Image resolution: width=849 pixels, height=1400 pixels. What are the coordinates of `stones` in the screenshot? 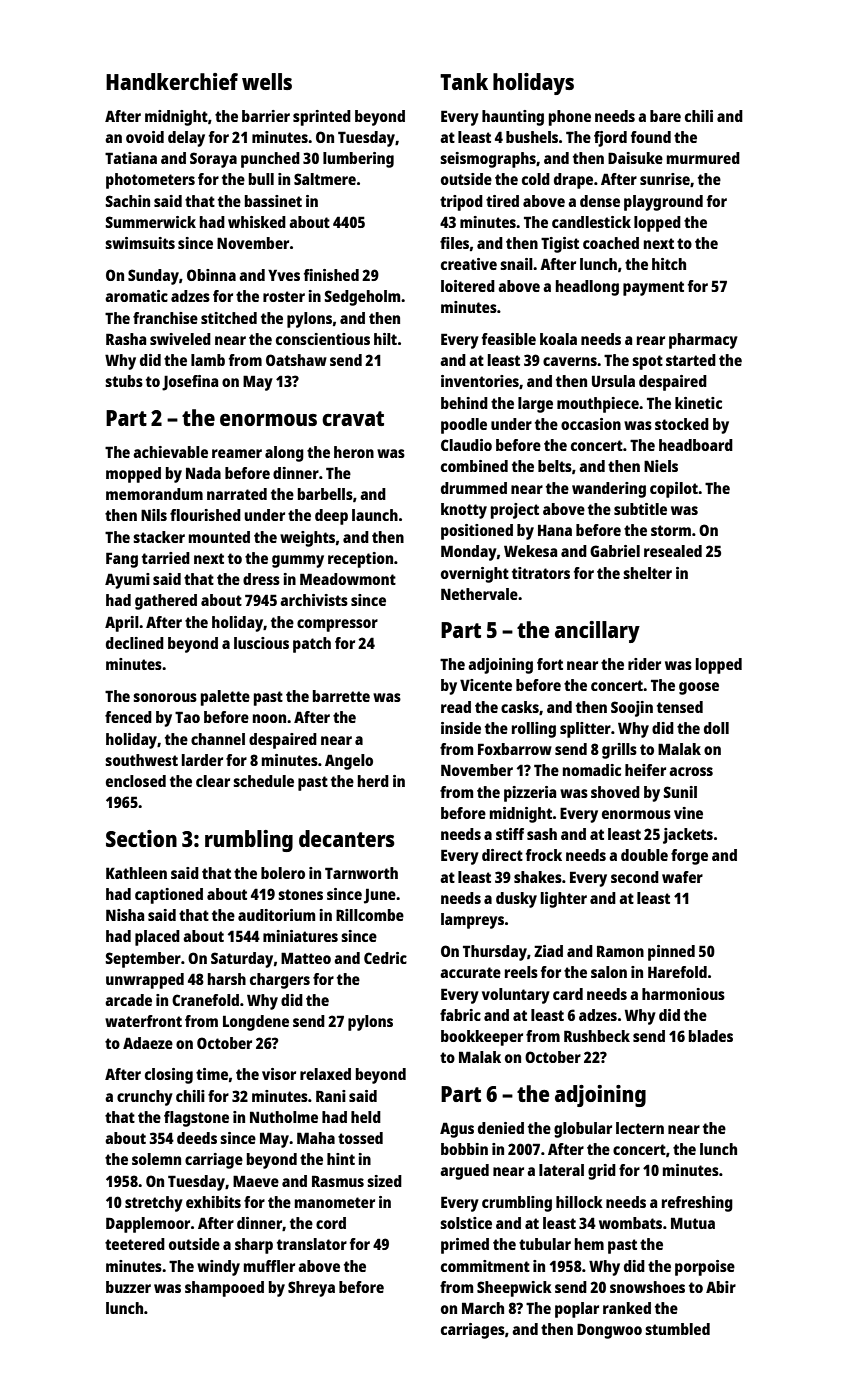 It's located at (300, 894).
